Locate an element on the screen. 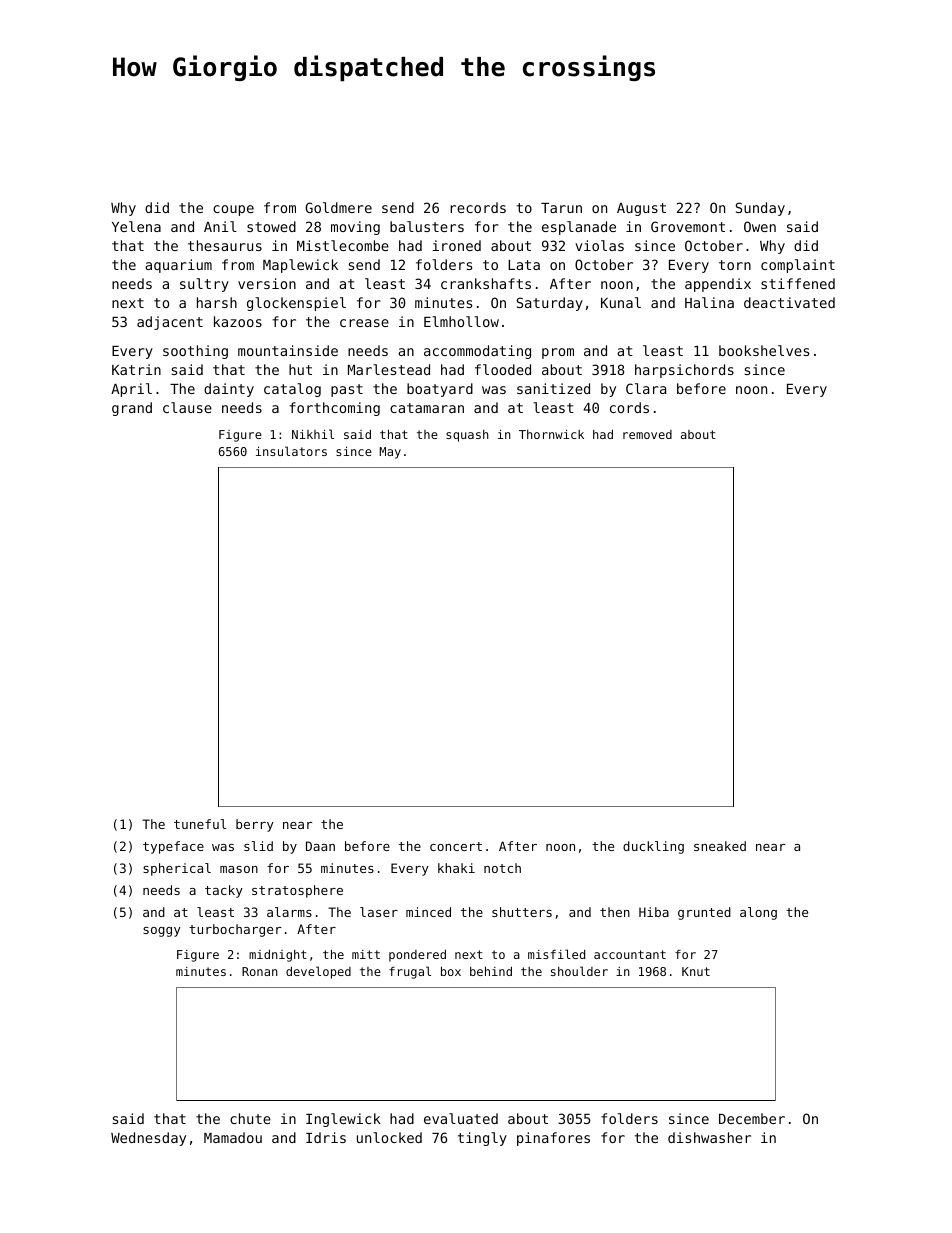 The height and width of the screenshot is (1233, 952). squash is located at coordinates (467, 436).
